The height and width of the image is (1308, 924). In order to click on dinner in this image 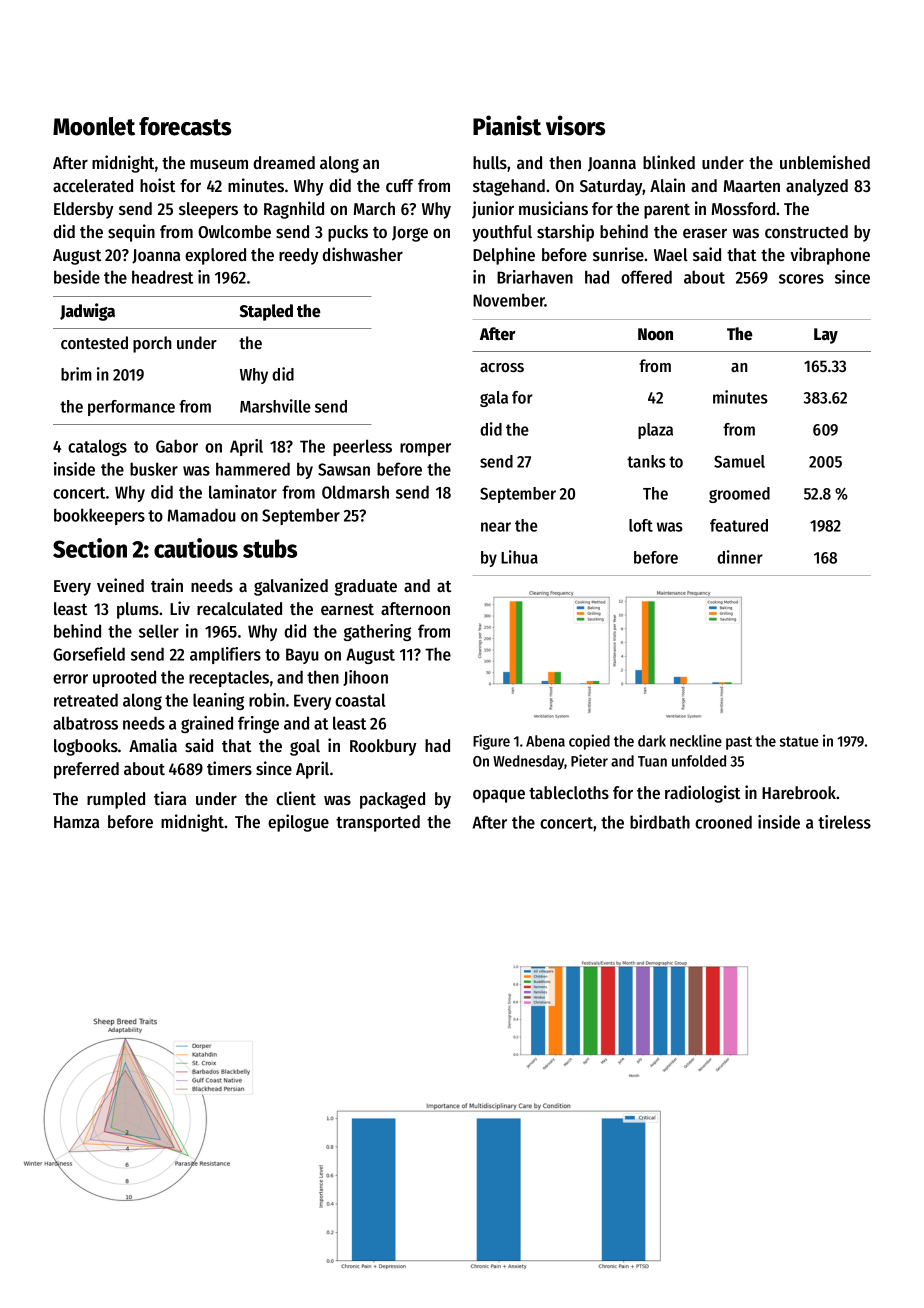, I will do `click(740, 557)`.
